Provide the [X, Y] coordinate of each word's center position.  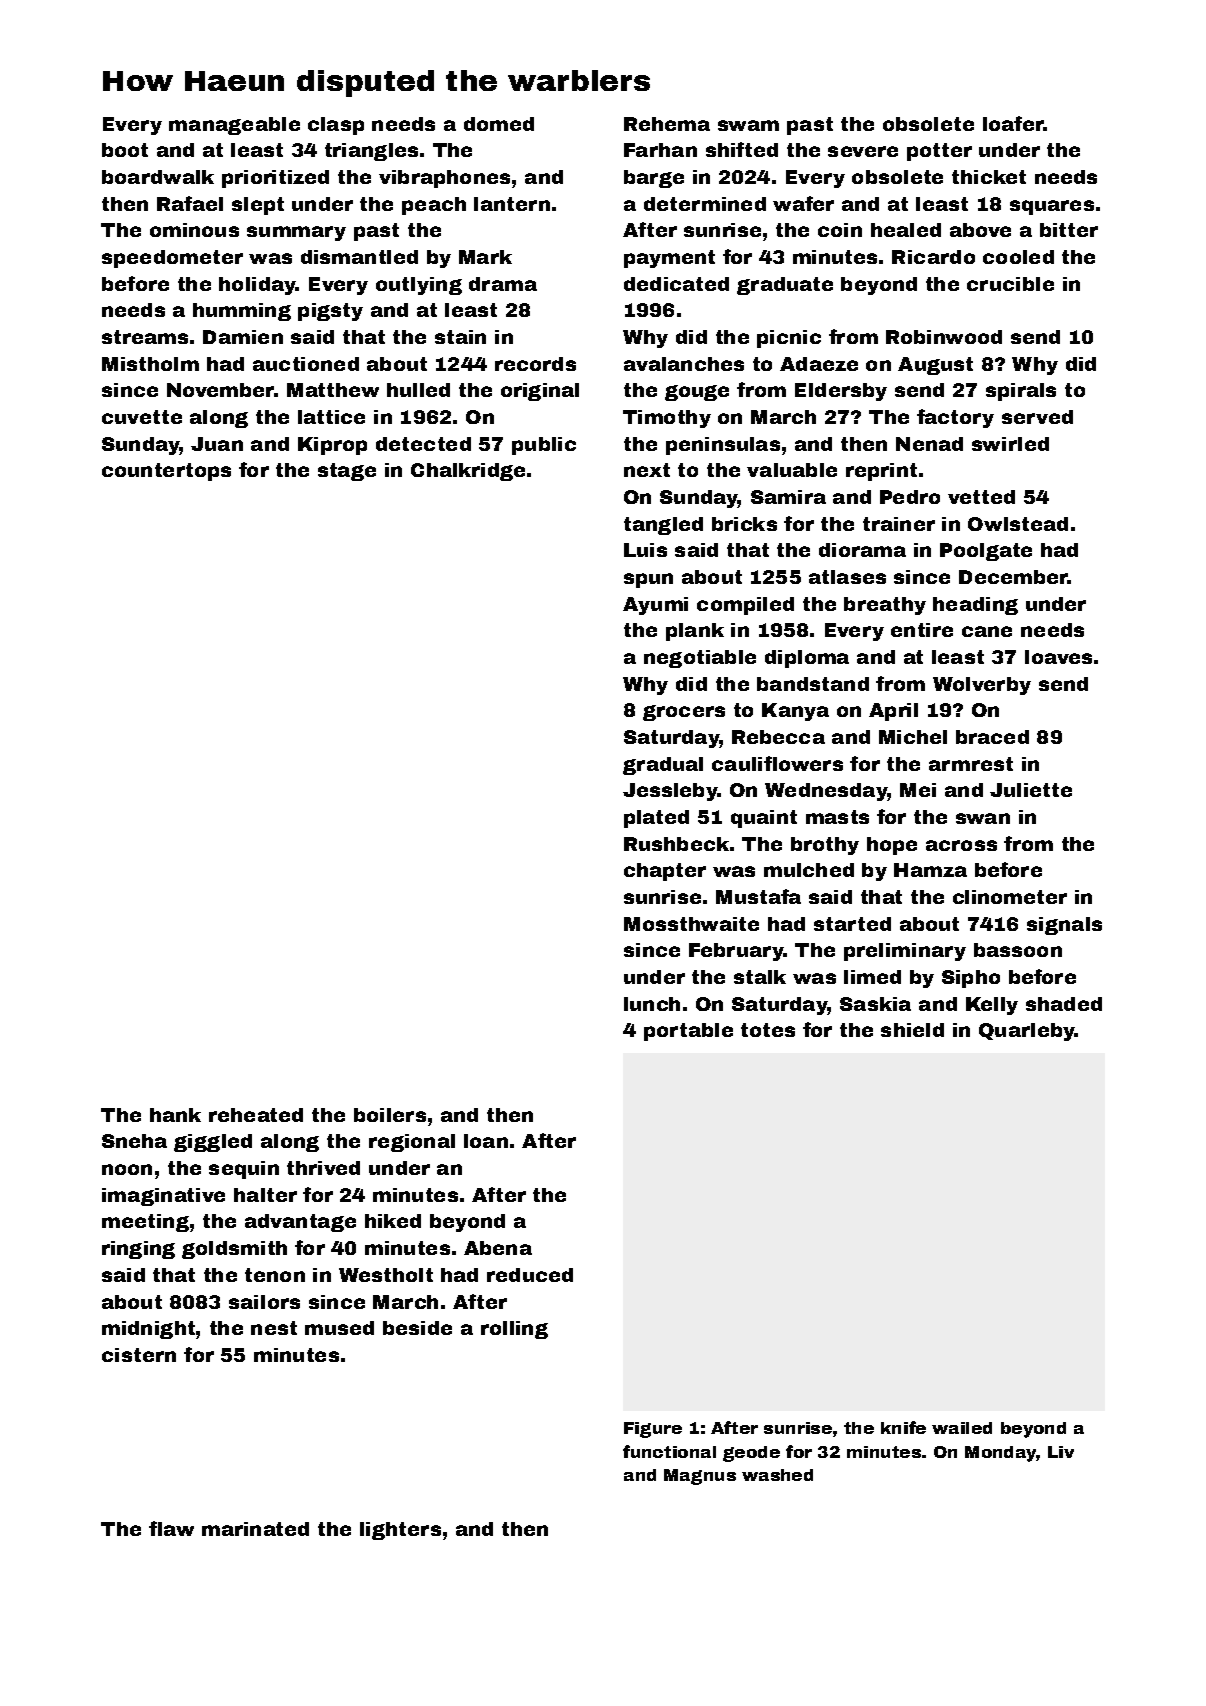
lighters [400, 1531]
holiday [257, 286]
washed [777, 1475]
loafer [1013, 123]
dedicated [676, 284]
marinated [255, 1529]
